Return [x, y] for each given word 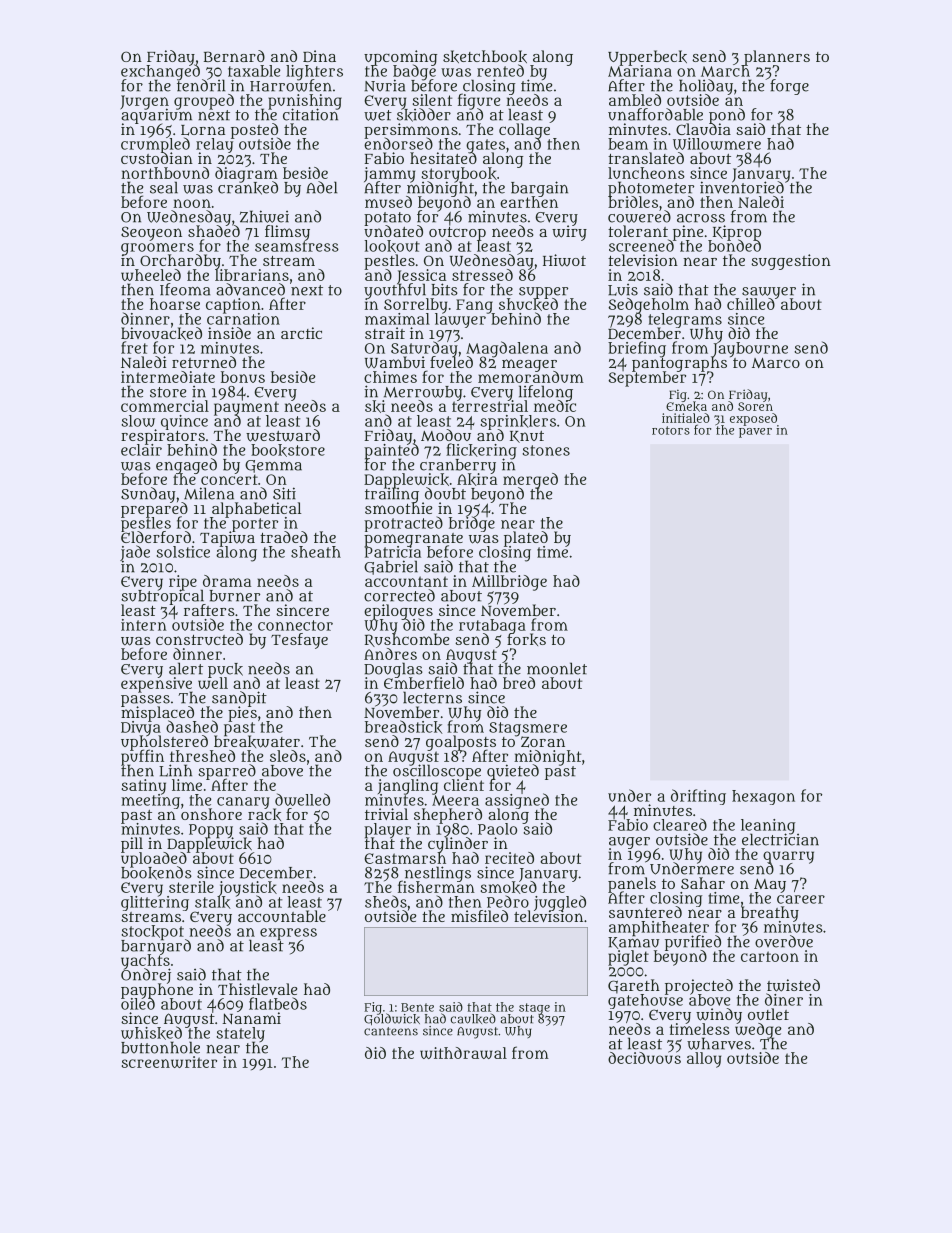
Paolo [497, 829]
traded [284, 537]
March [725, 71]
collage [524, 130]
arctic [301, 333]
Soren [755, 406]
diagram [246, 174]
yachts [145, 962]
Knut [527, 437]
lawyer [461, 320]
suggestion [791, 262]
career [801, 899]
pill [132, 845]
